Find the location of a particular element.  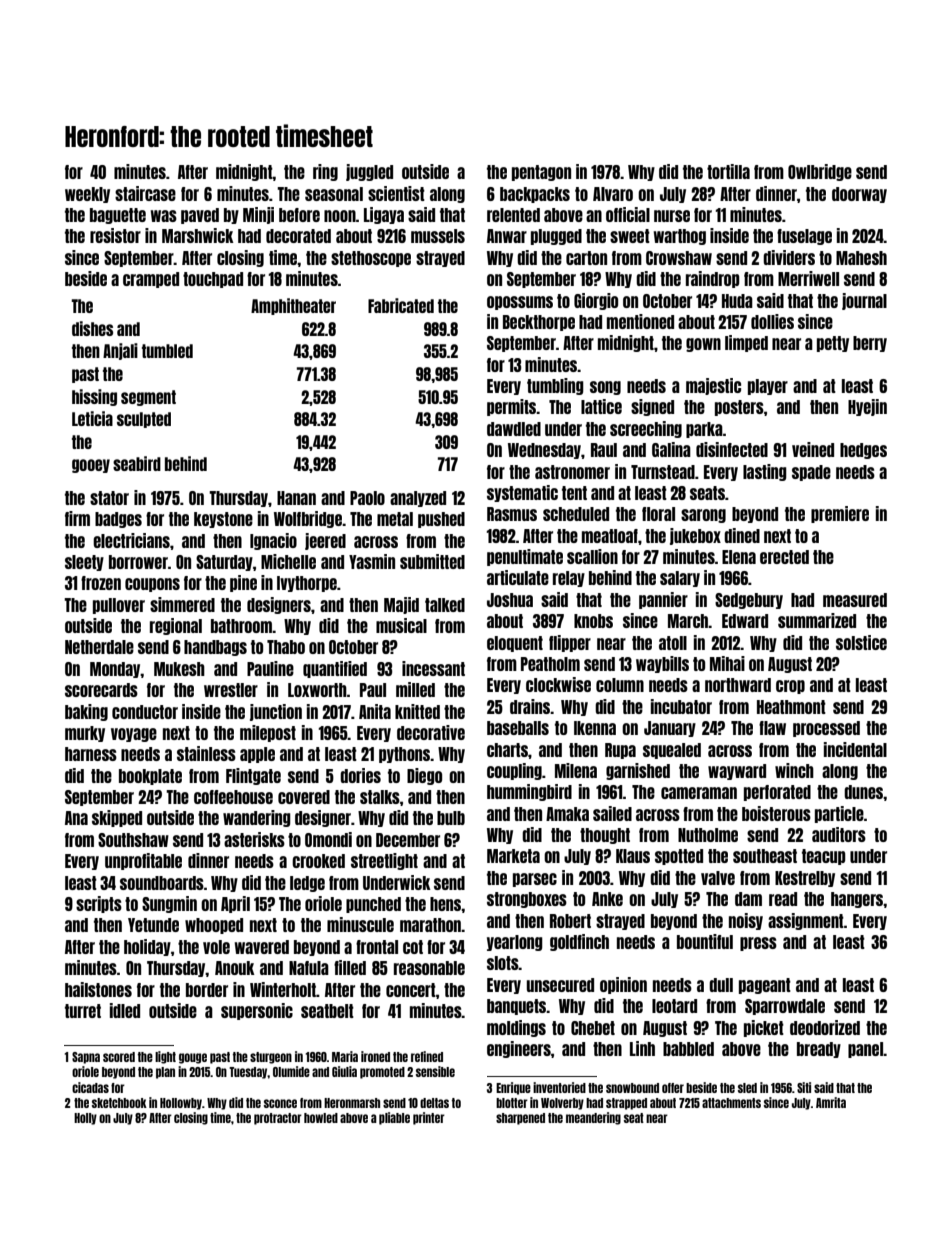

seasonal is located at coordinates (334, 194).
